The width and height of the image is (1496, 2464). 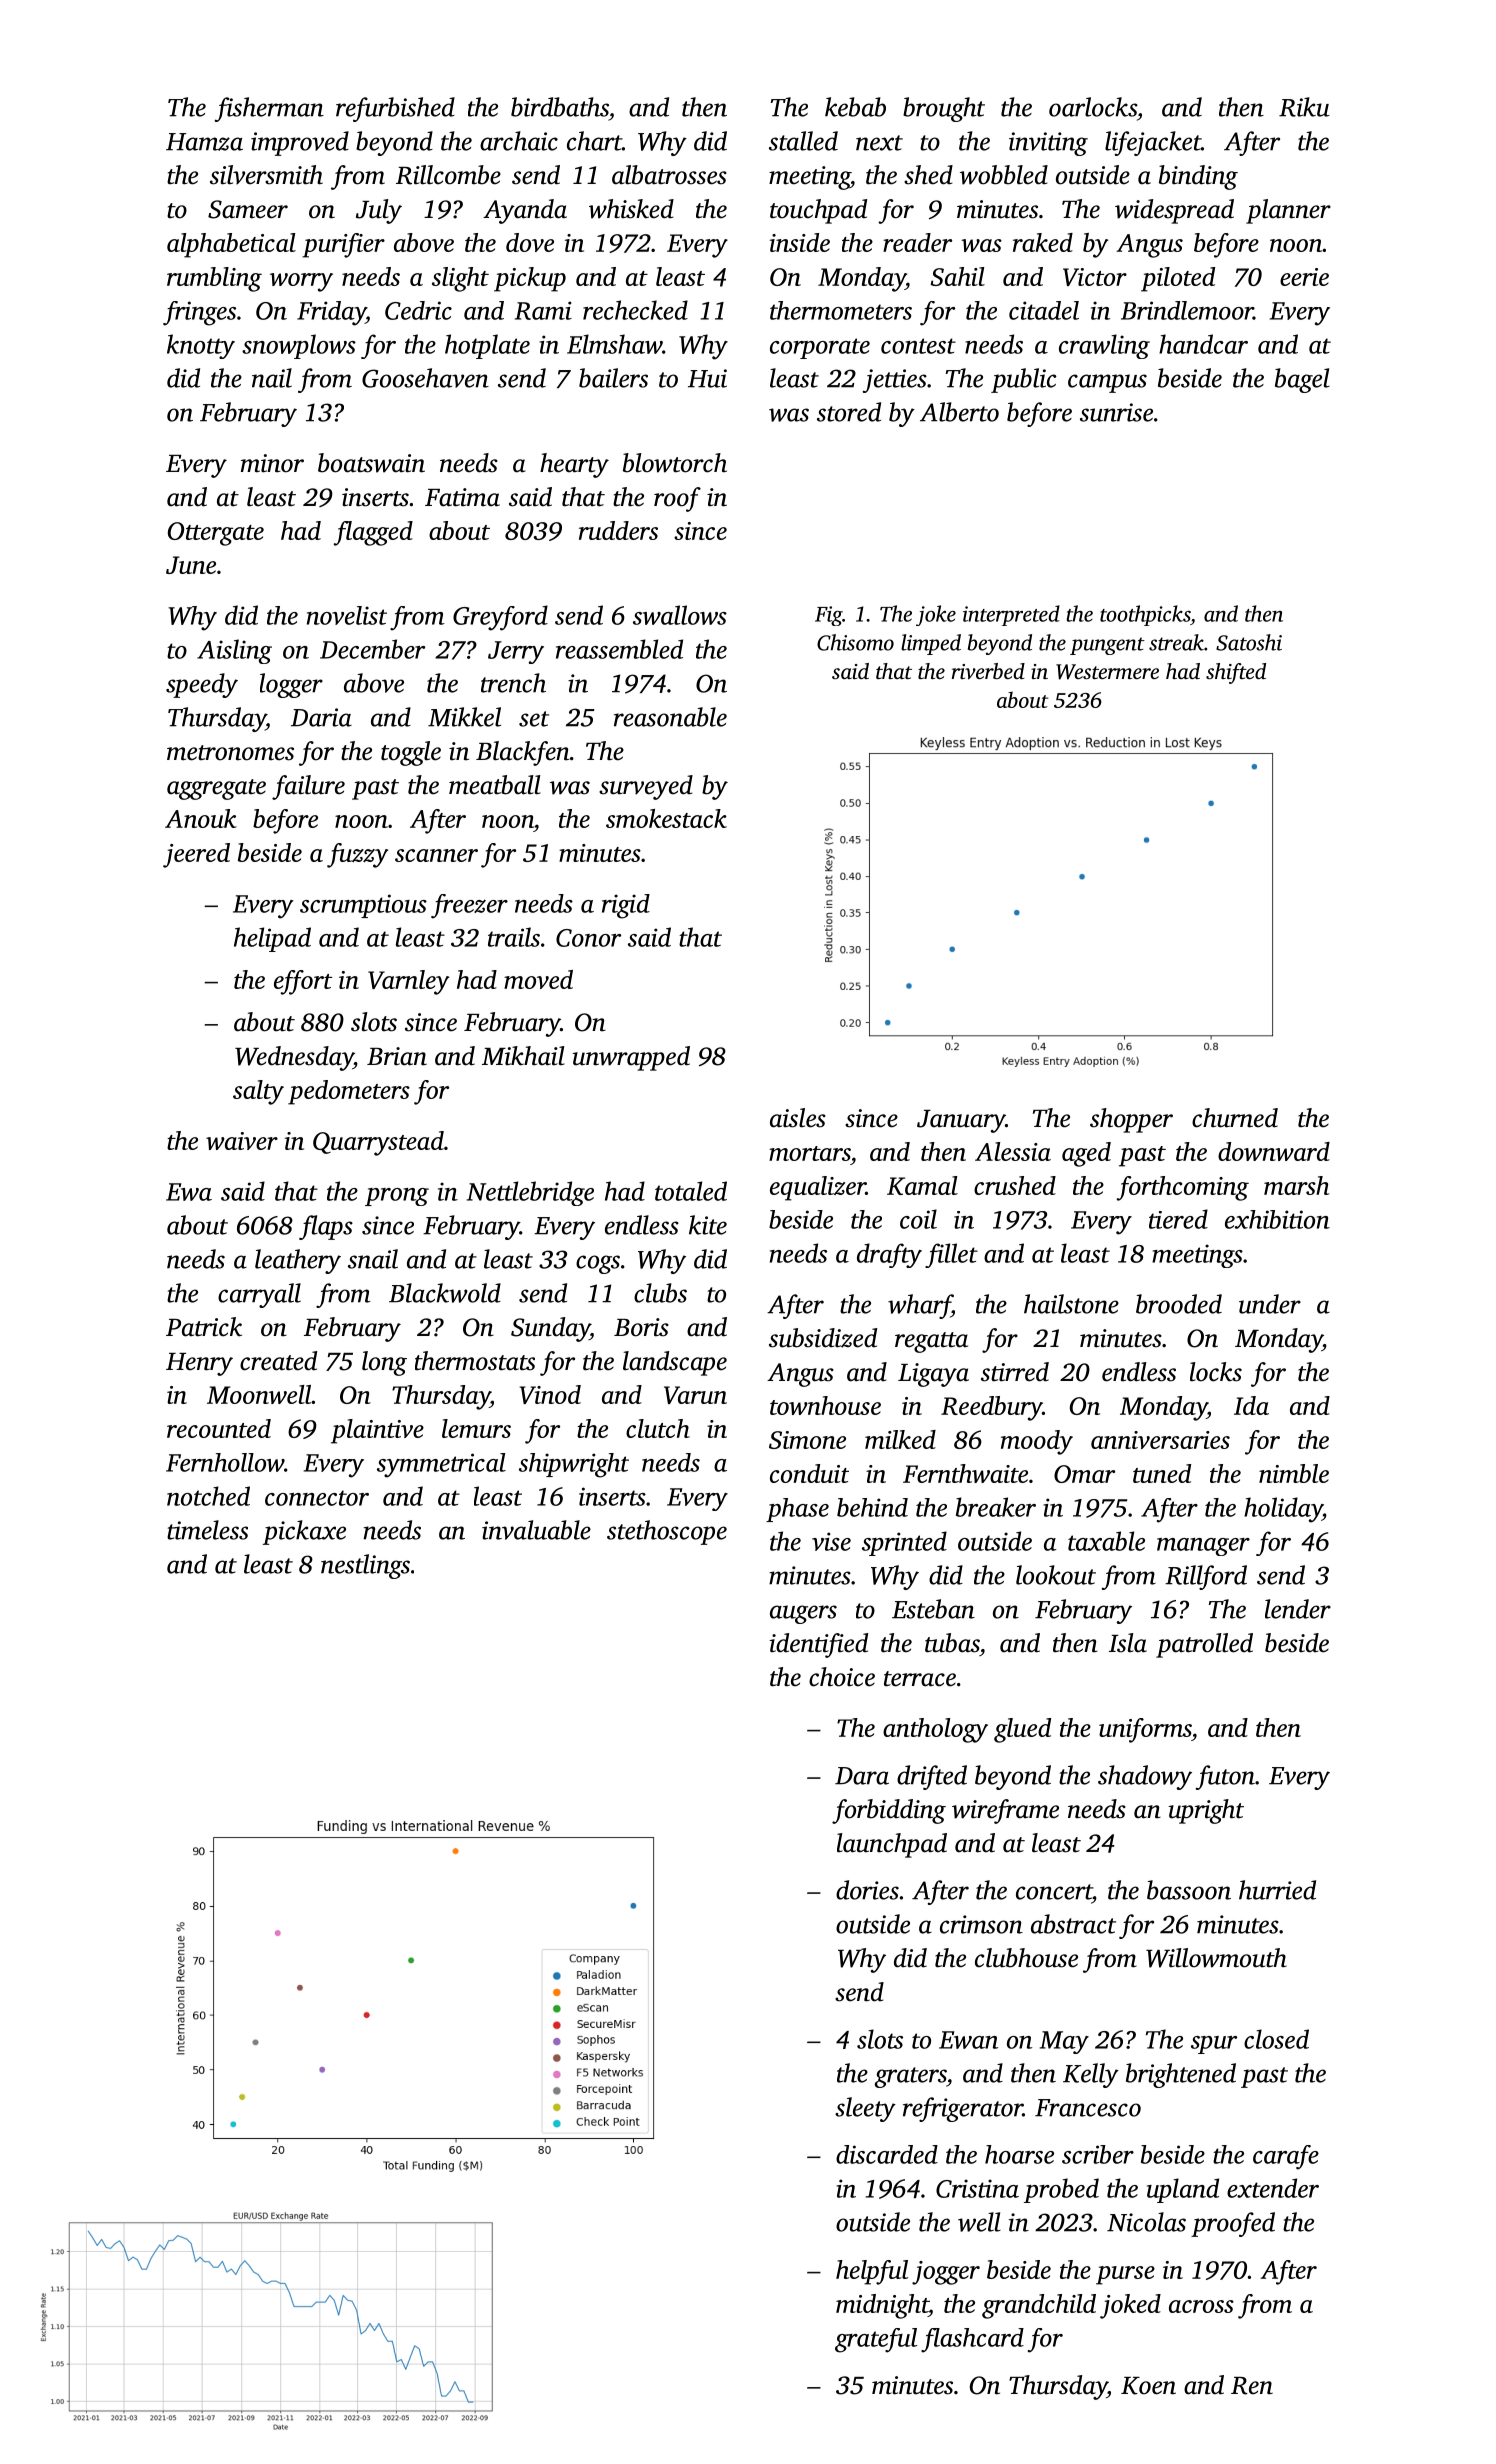 I want to click on midnight, so click(x=882, y=2306).
